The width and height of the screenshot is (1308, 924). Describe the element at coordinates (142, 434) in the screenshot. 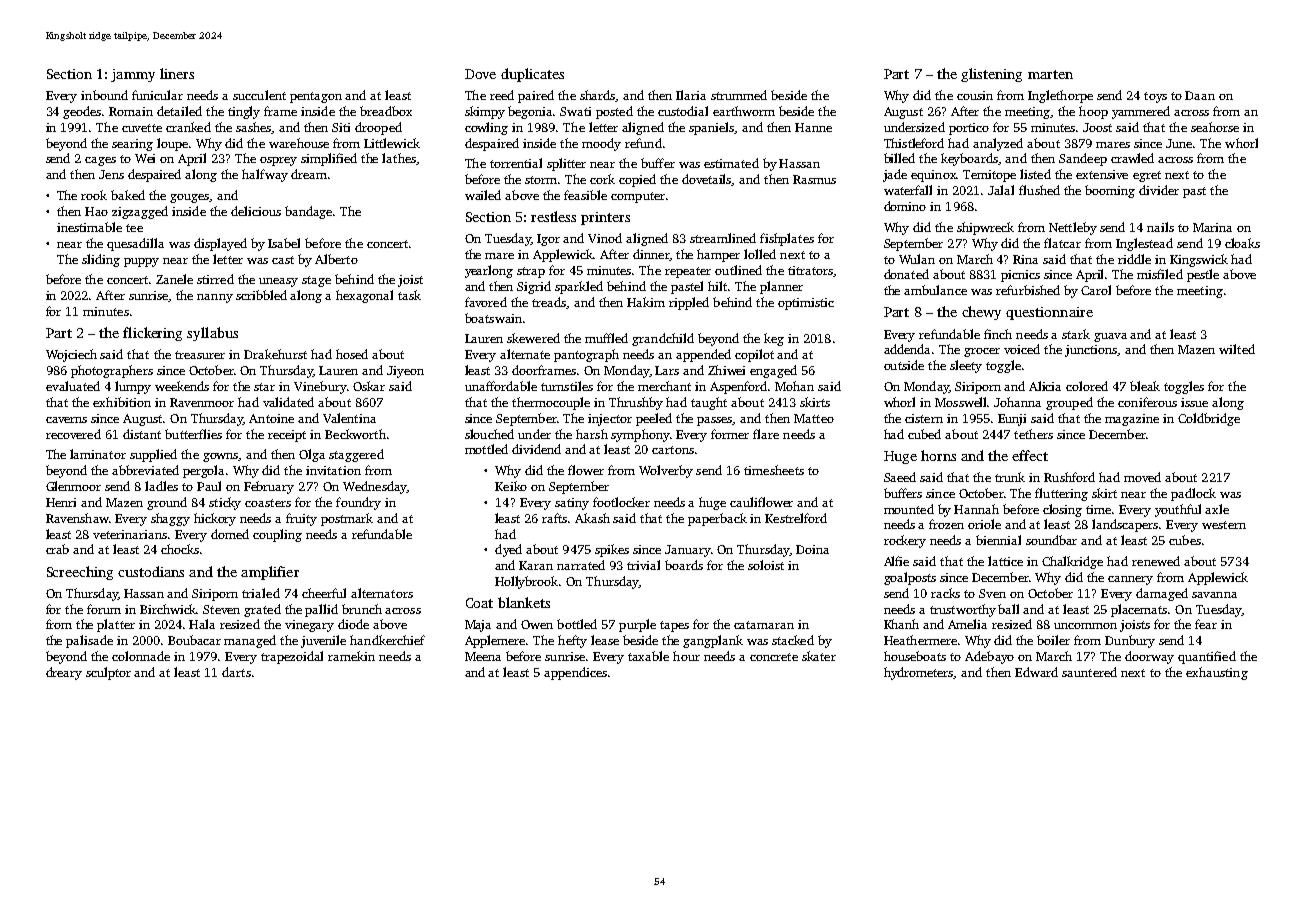

I see `distant` at that location.
